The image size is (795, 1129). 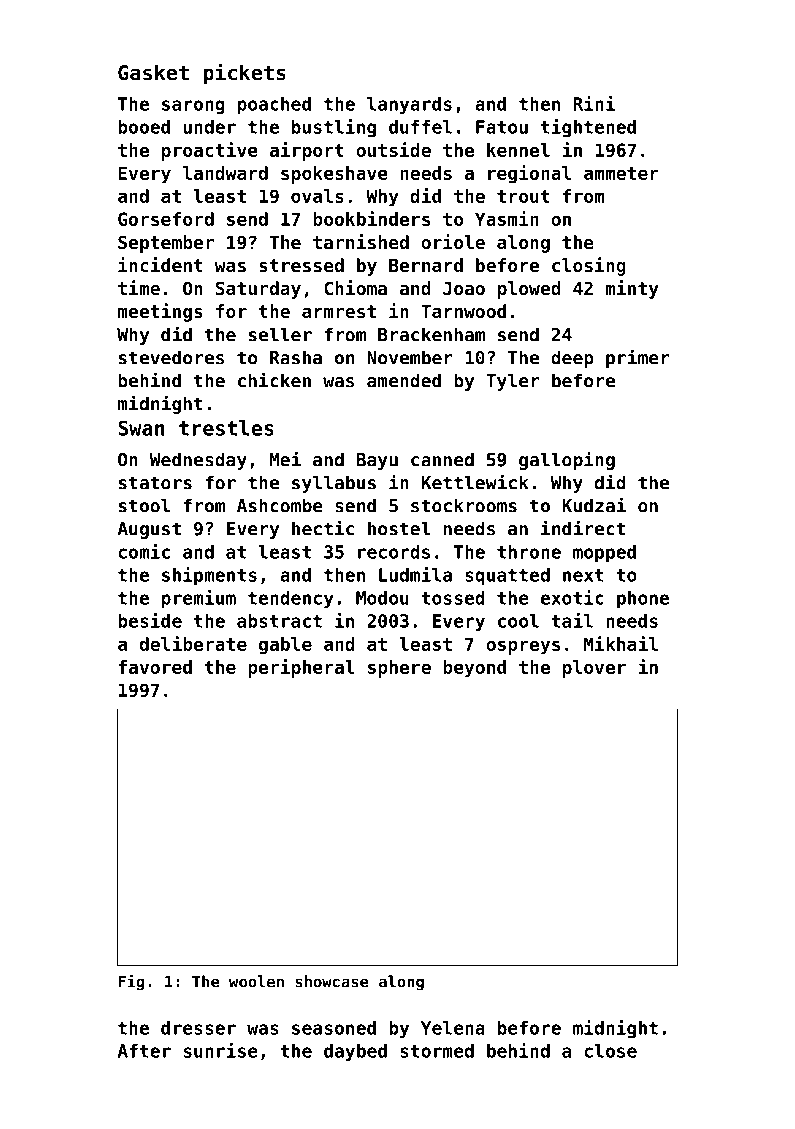 I want to click on Kudzai, so click(x=594, y=505).
